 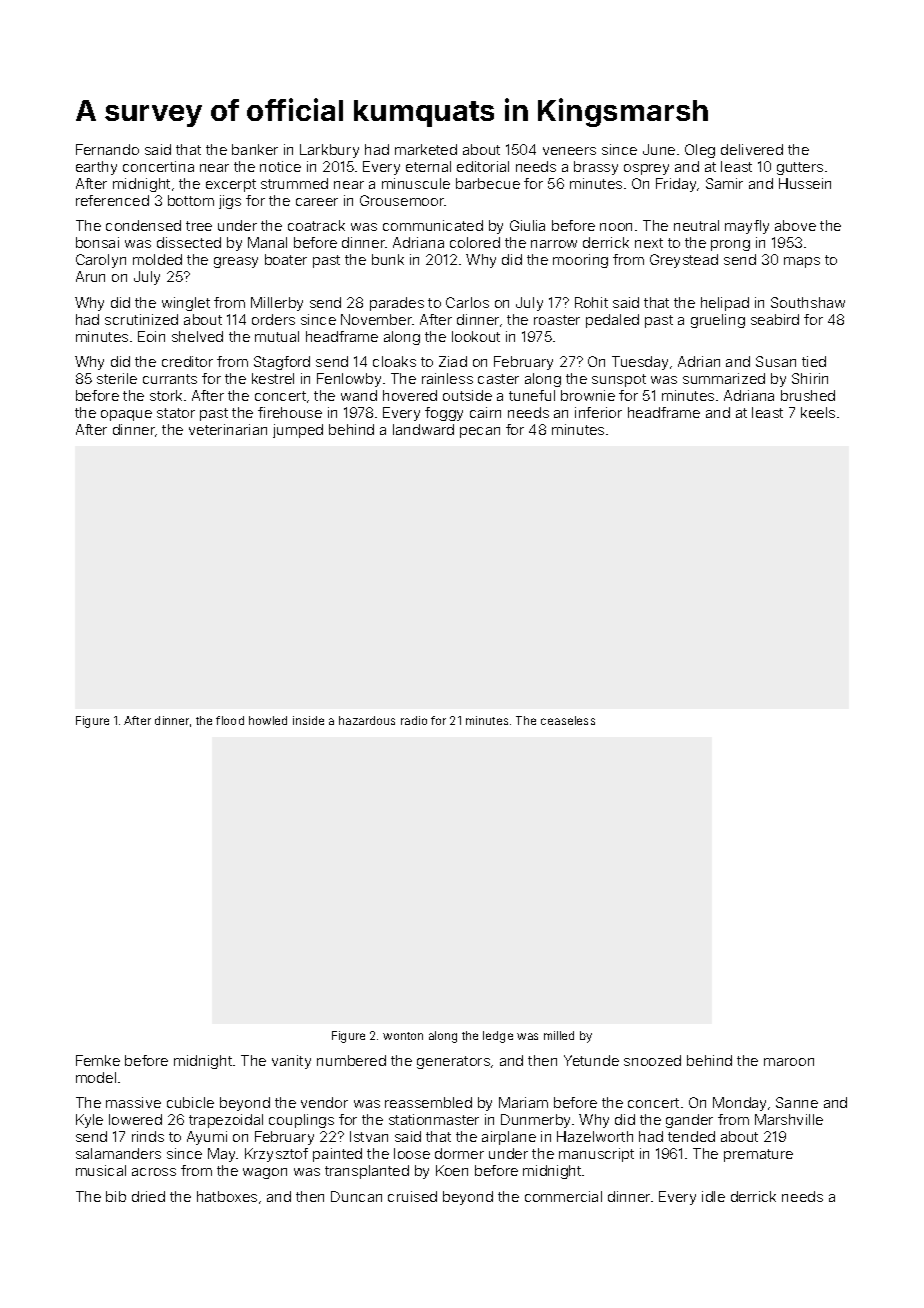 What do you see at coordinates (423, 429) in the screenshot?
I see `landward` at bounding box center [423, 429].
